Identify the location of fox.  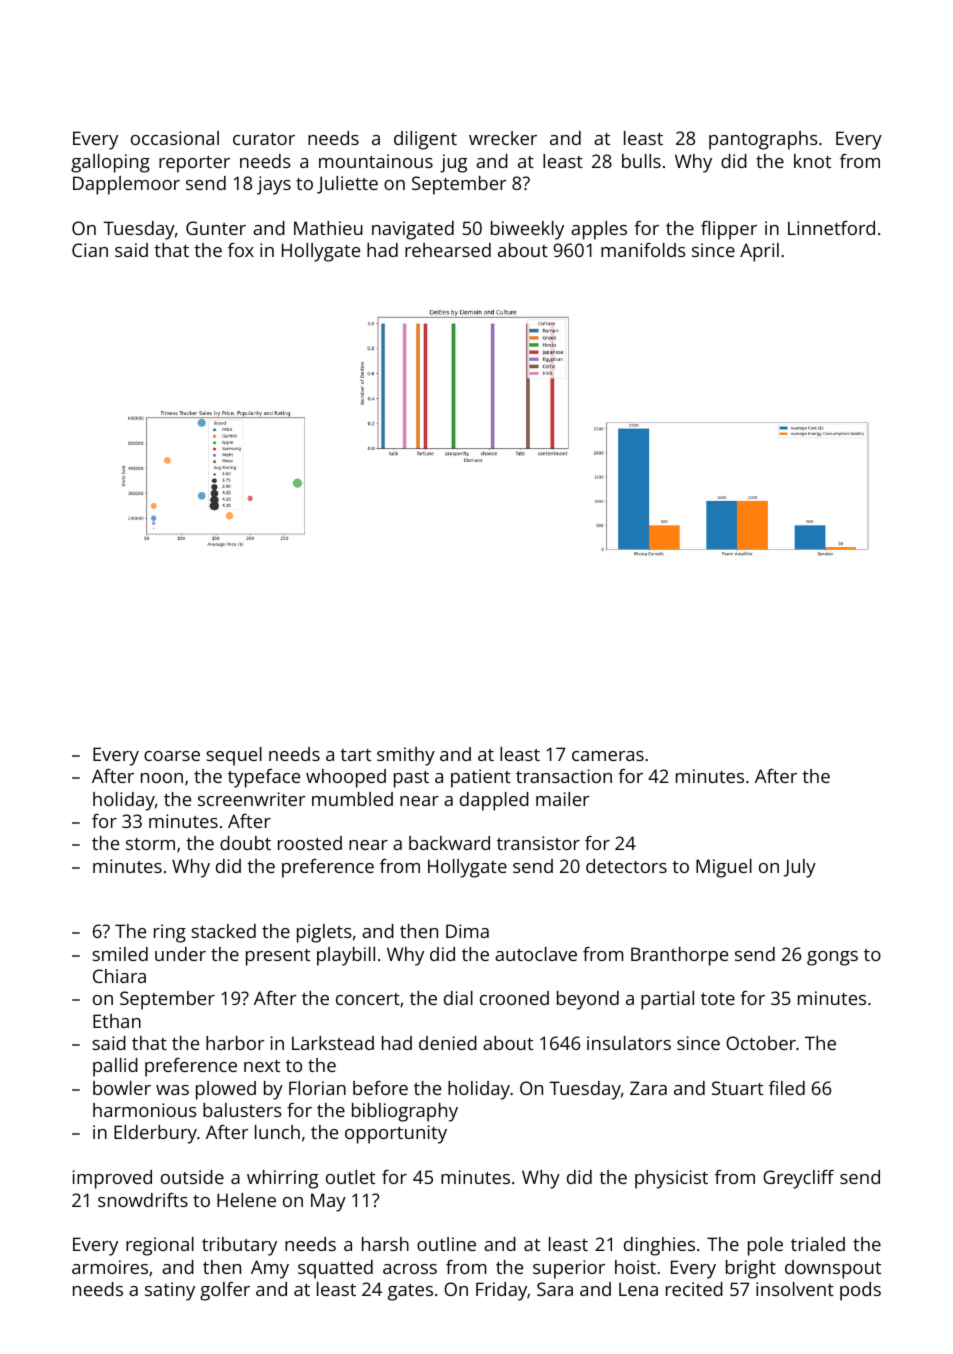
(241, 250).
